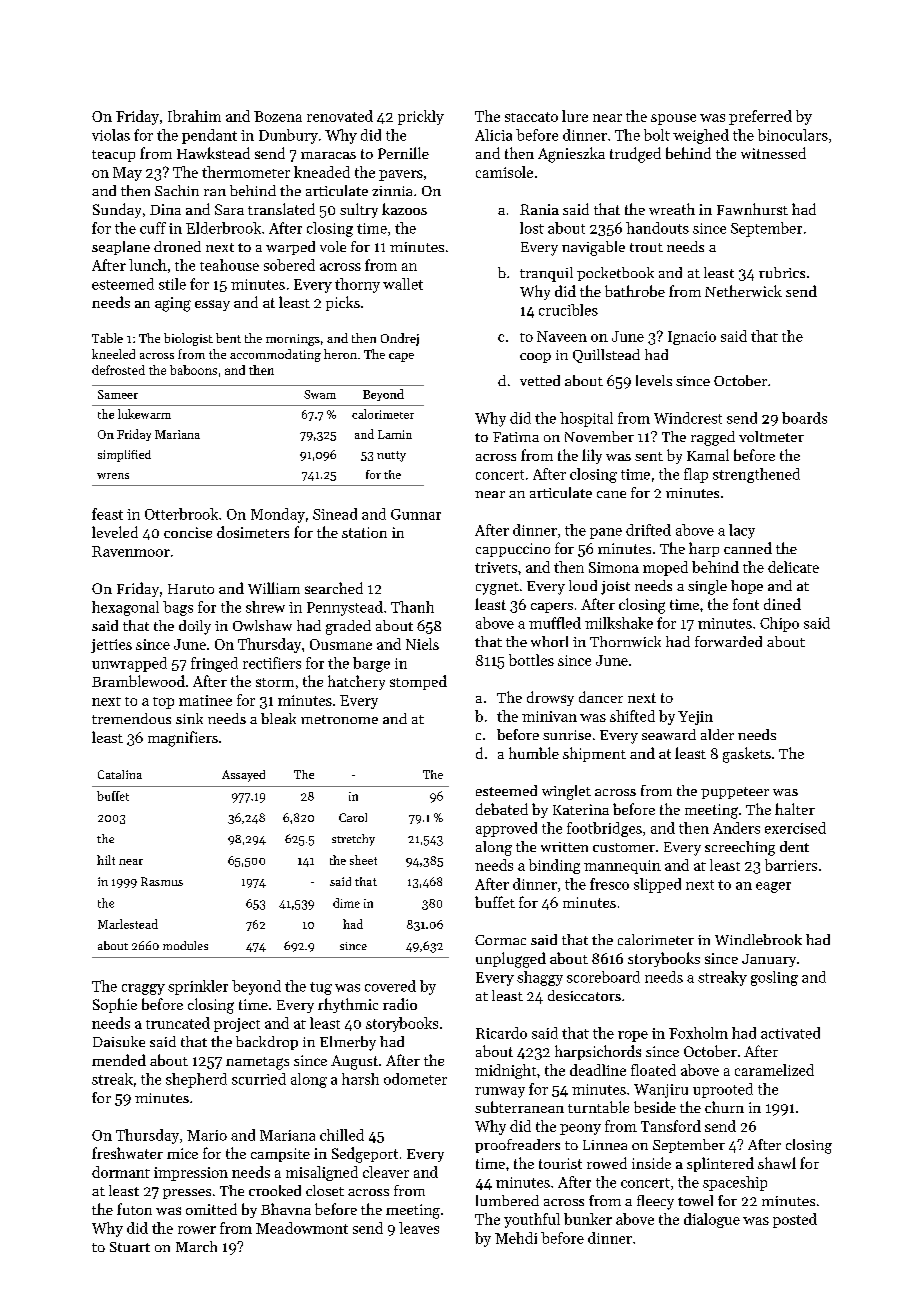 The width and height of the screenshot is (924, 1308). What do you see at coordinates (196, 1246) in the screenshot?
I see `March` at bounding box center [196, 1246].
